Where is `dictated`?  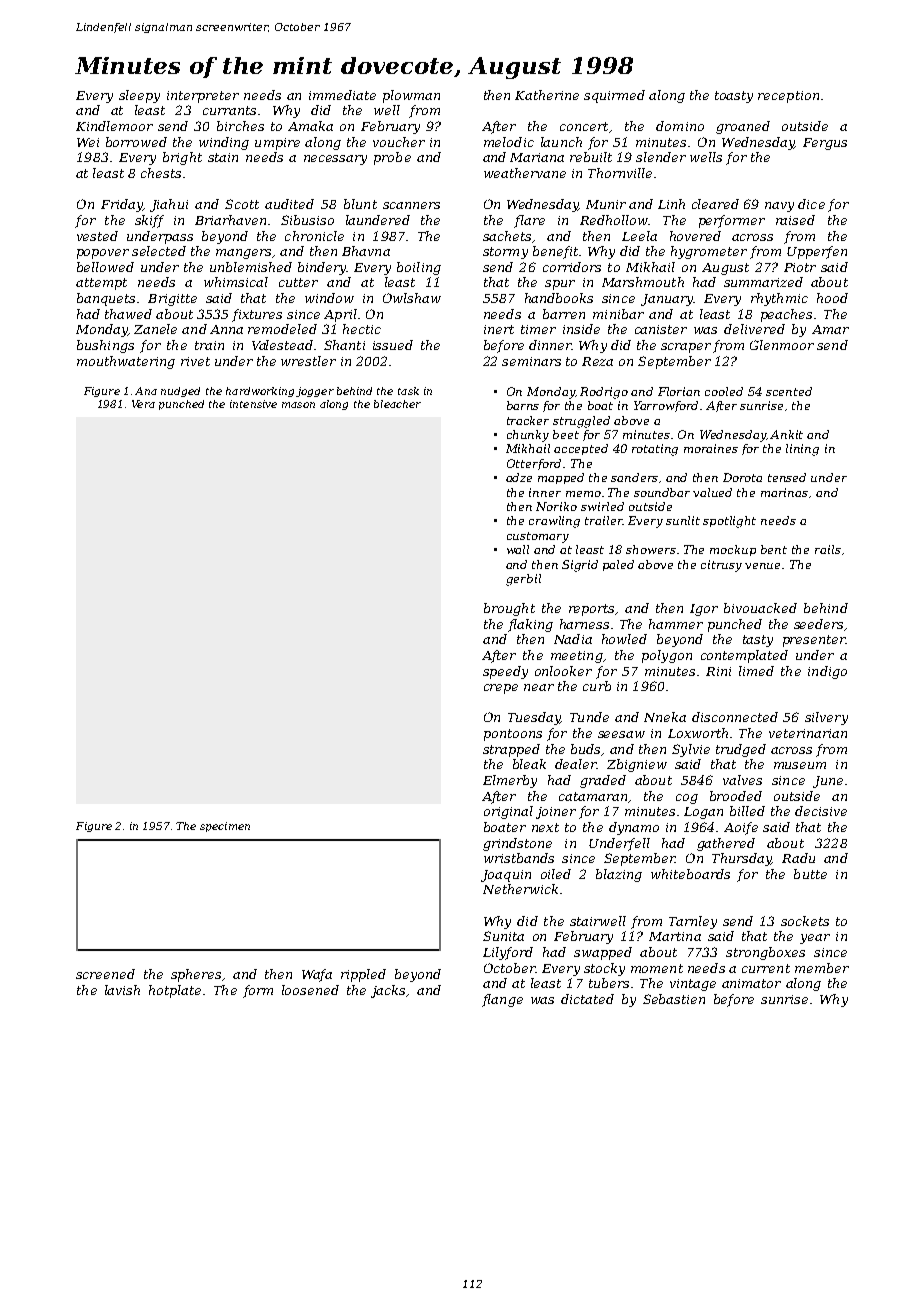 dictated is located at coordinates (587, 999).
